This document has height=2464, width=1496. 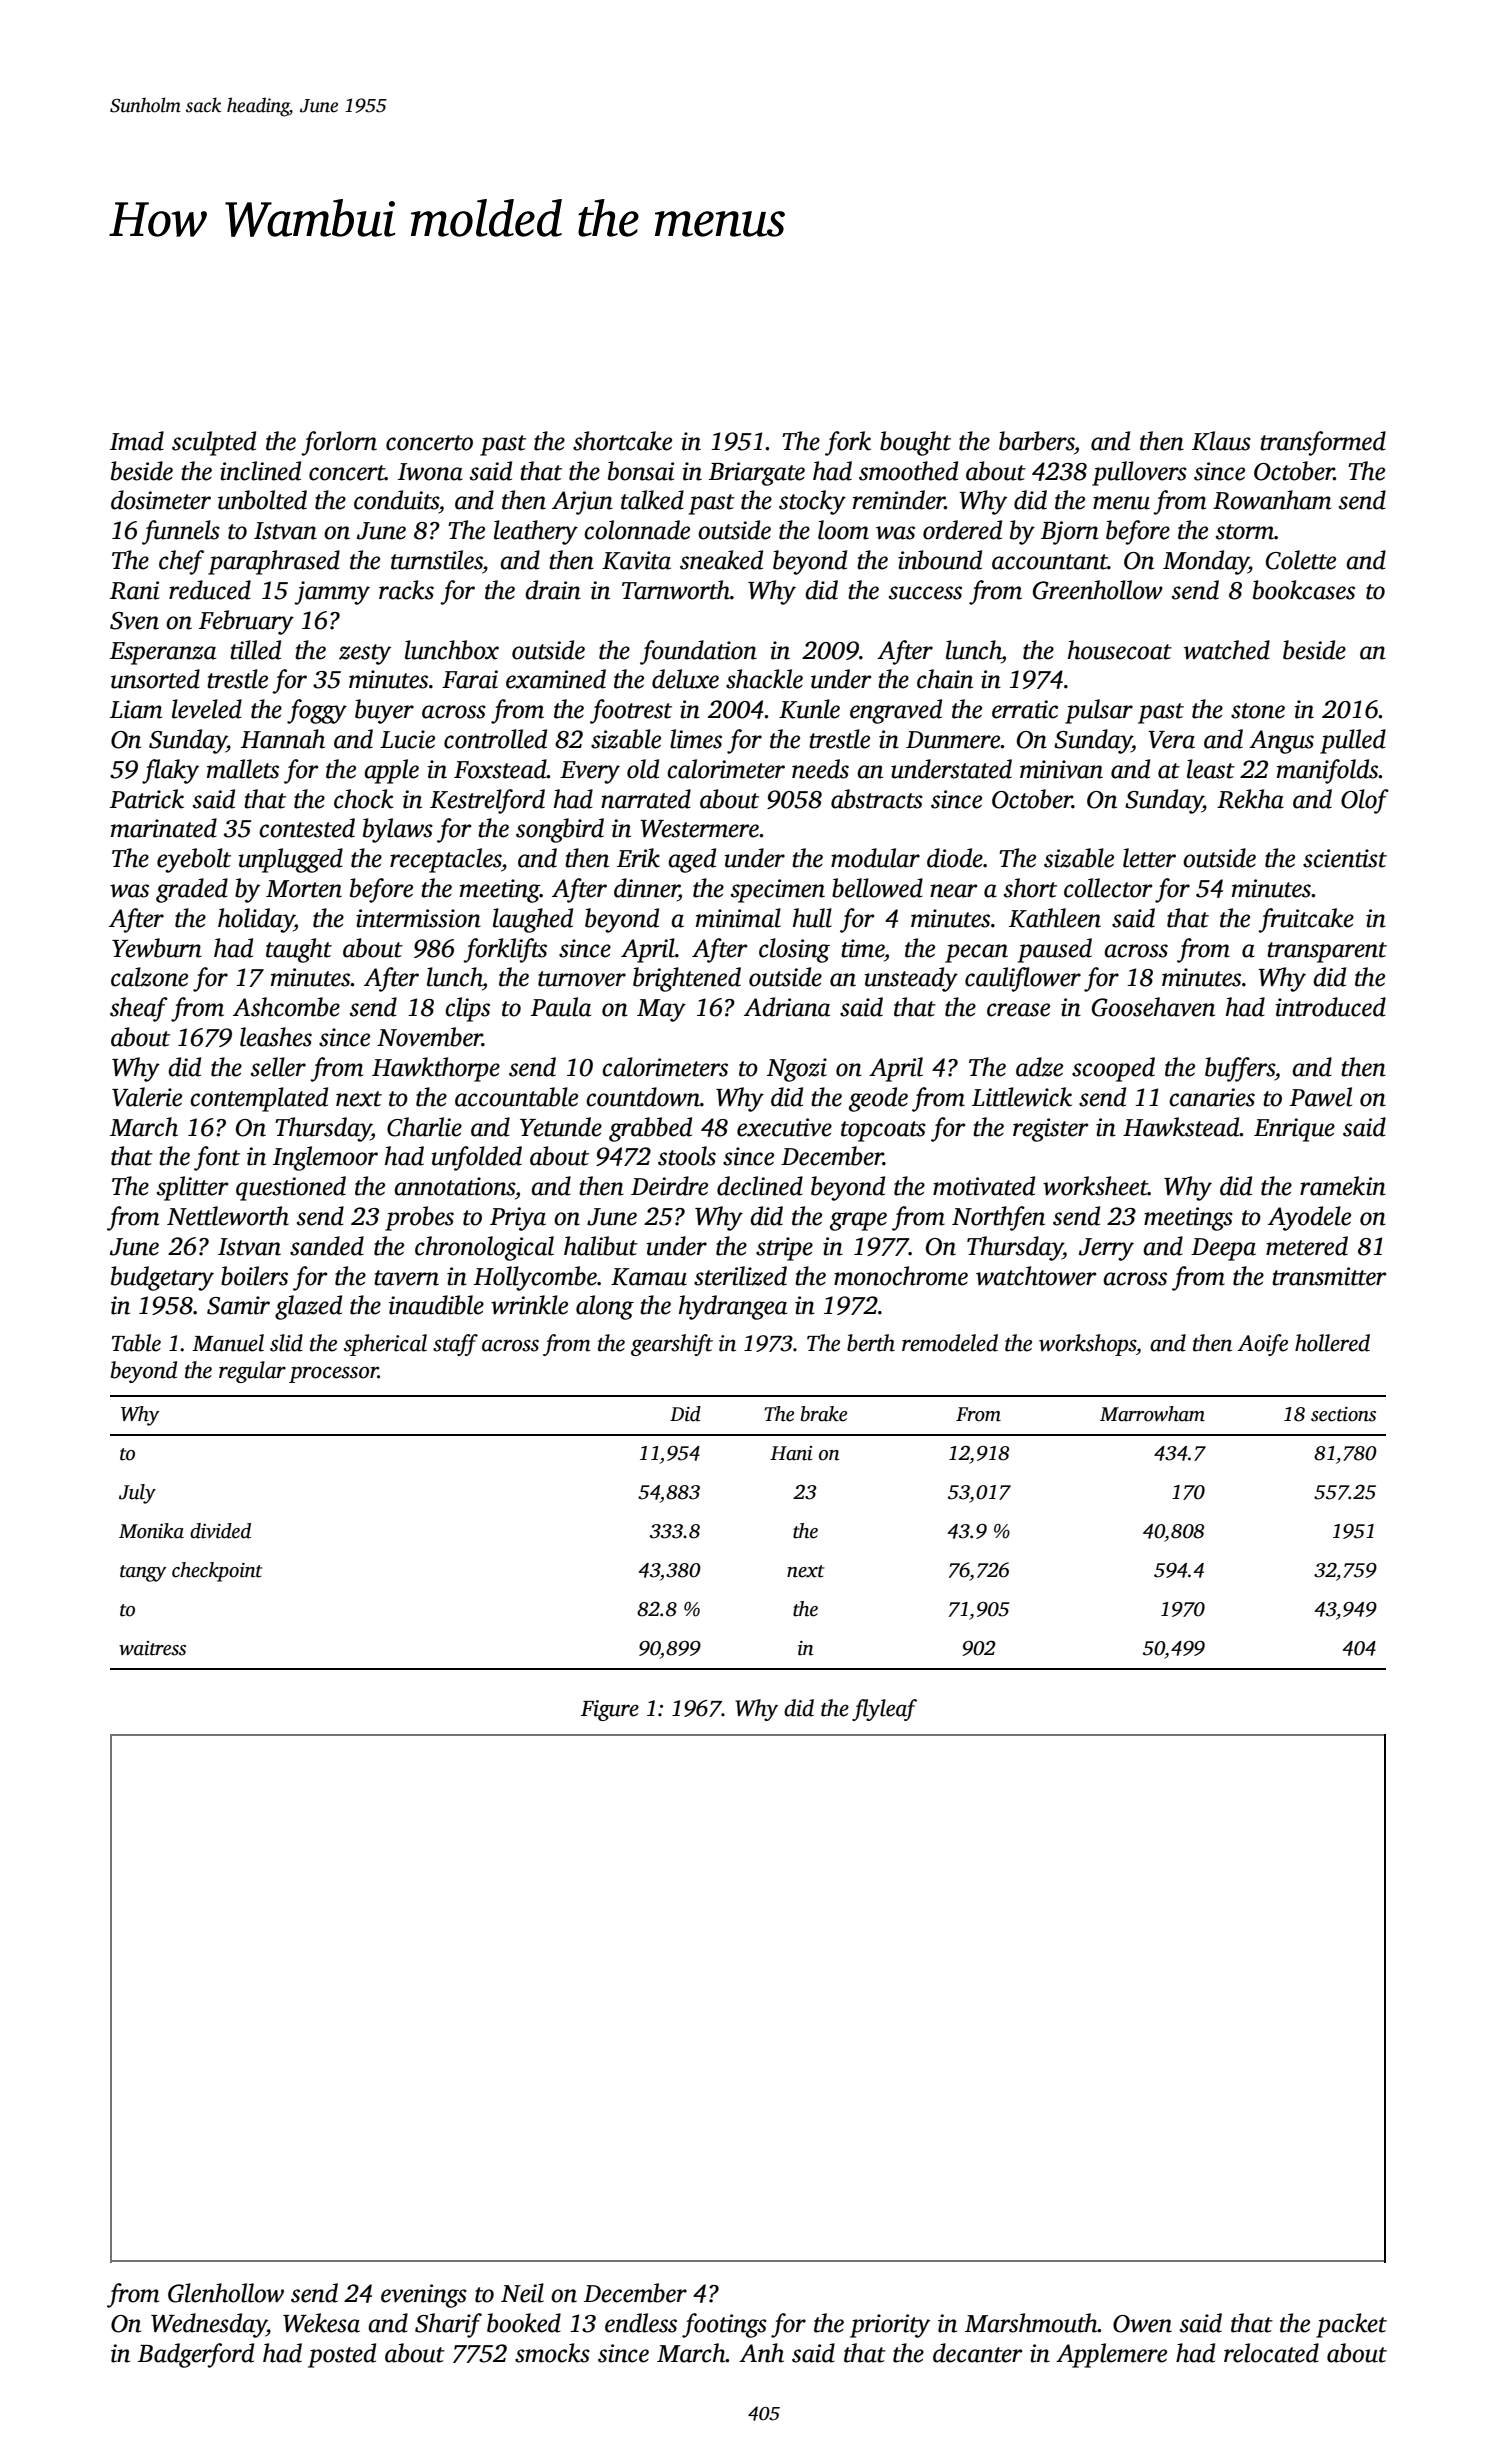 I want to click on Glenhollow, so click(x=226, y=2293).
